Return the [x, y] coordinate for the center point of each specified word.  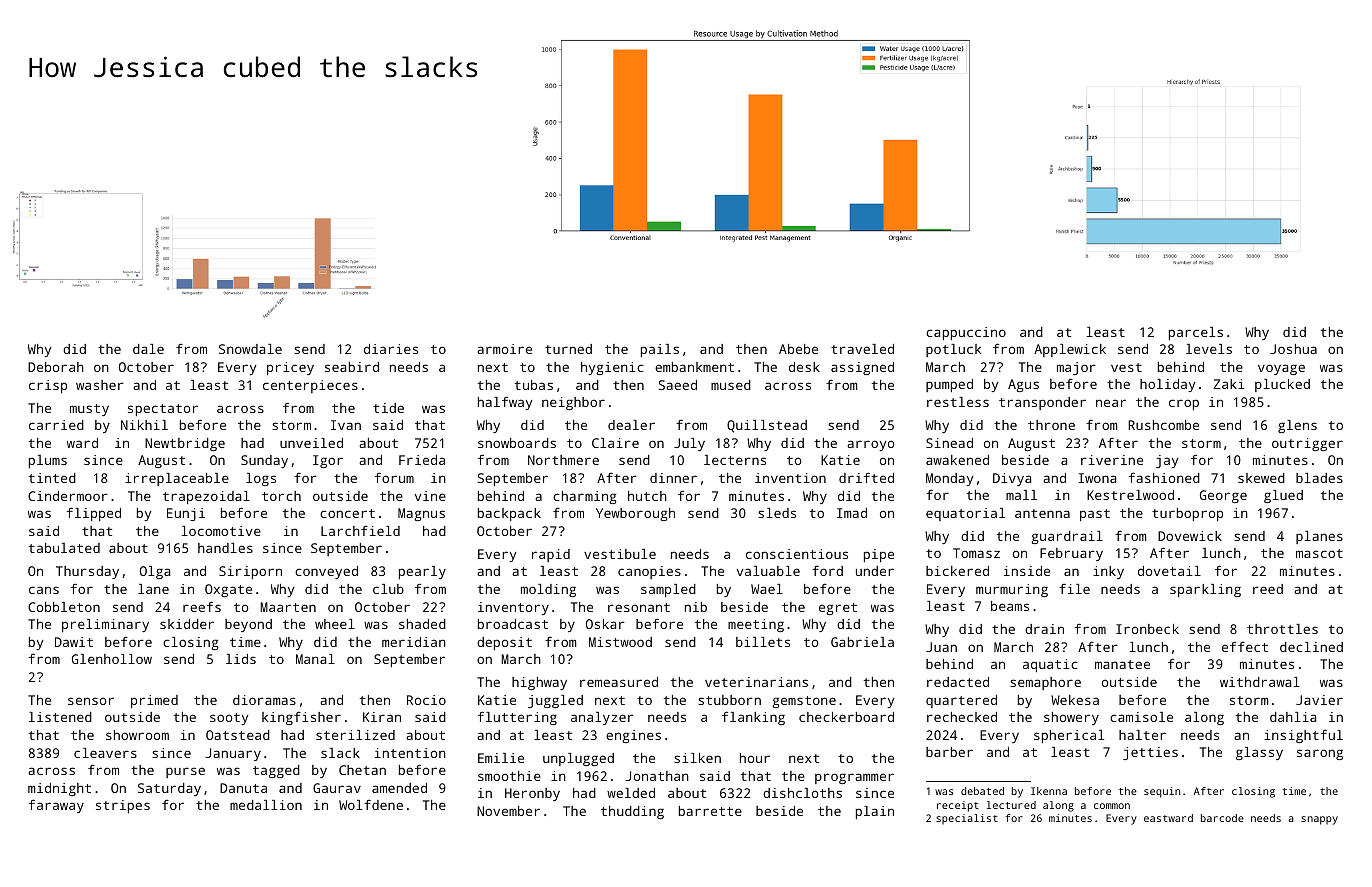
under [875, 571]
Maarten [288, 607]
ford [827, 571]
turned [568, 349]
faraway [56, 806]
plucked [1282, 385]
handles [225, 548]
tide [388, 408]
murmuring [1012, 590]
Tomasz [976, 553]
